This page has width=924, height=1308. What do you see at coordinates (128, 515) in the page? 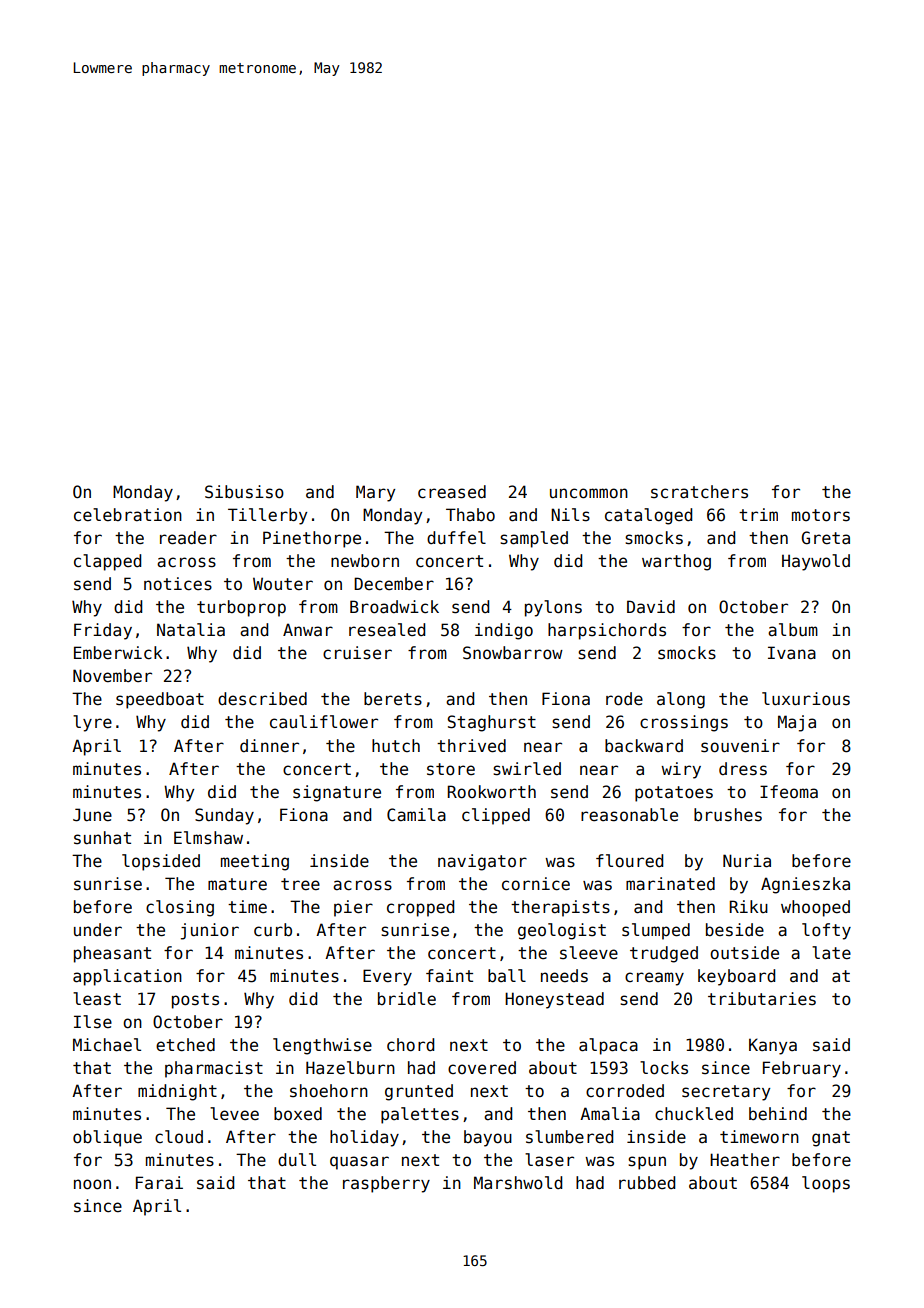
I see `celebration` at bounding box center [128, 515].
